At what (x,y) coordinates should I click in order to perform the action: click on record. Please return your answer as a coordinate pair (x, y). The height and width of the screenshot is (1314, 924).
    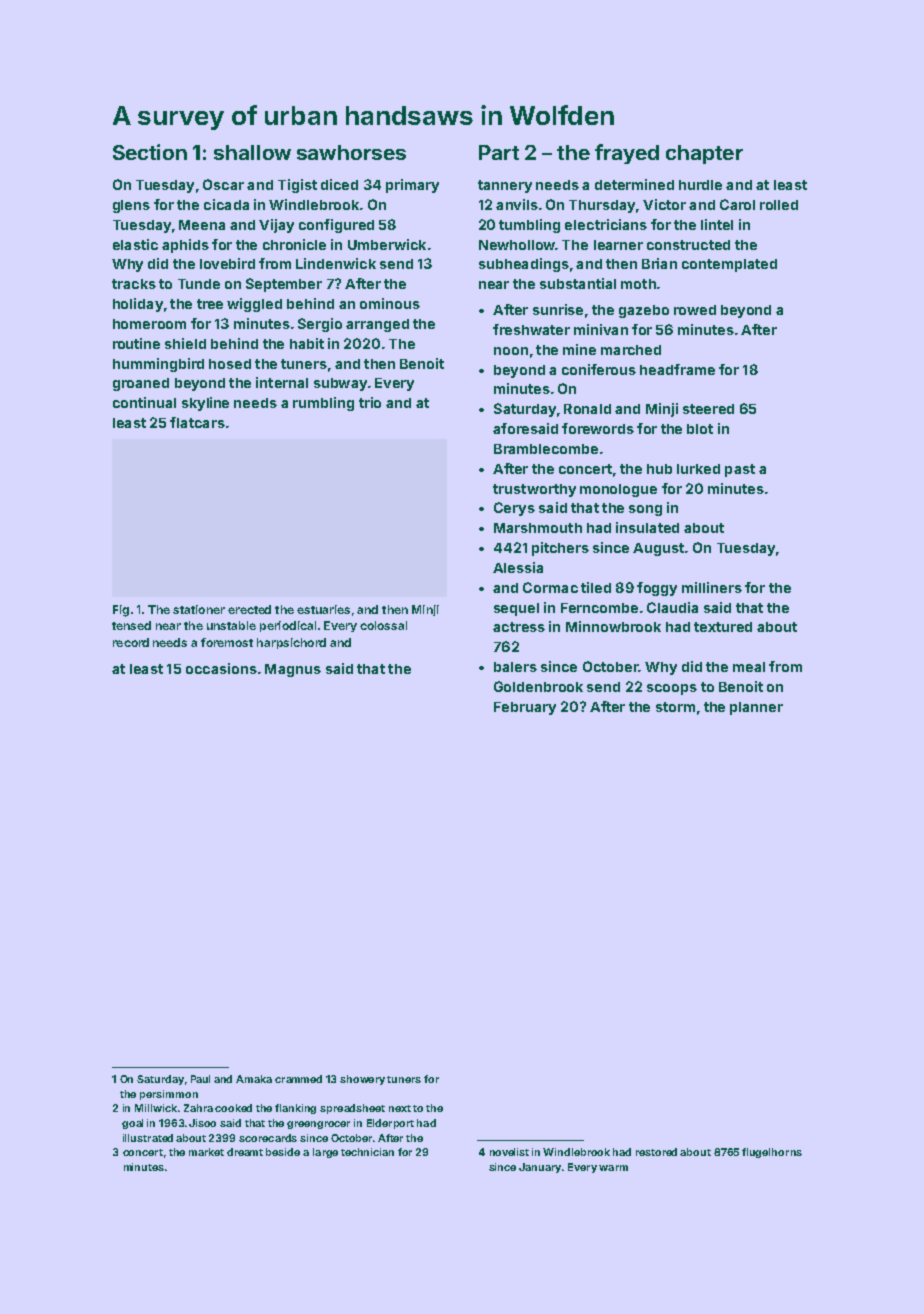
    Looking at the image, I should click on (131, 642).
